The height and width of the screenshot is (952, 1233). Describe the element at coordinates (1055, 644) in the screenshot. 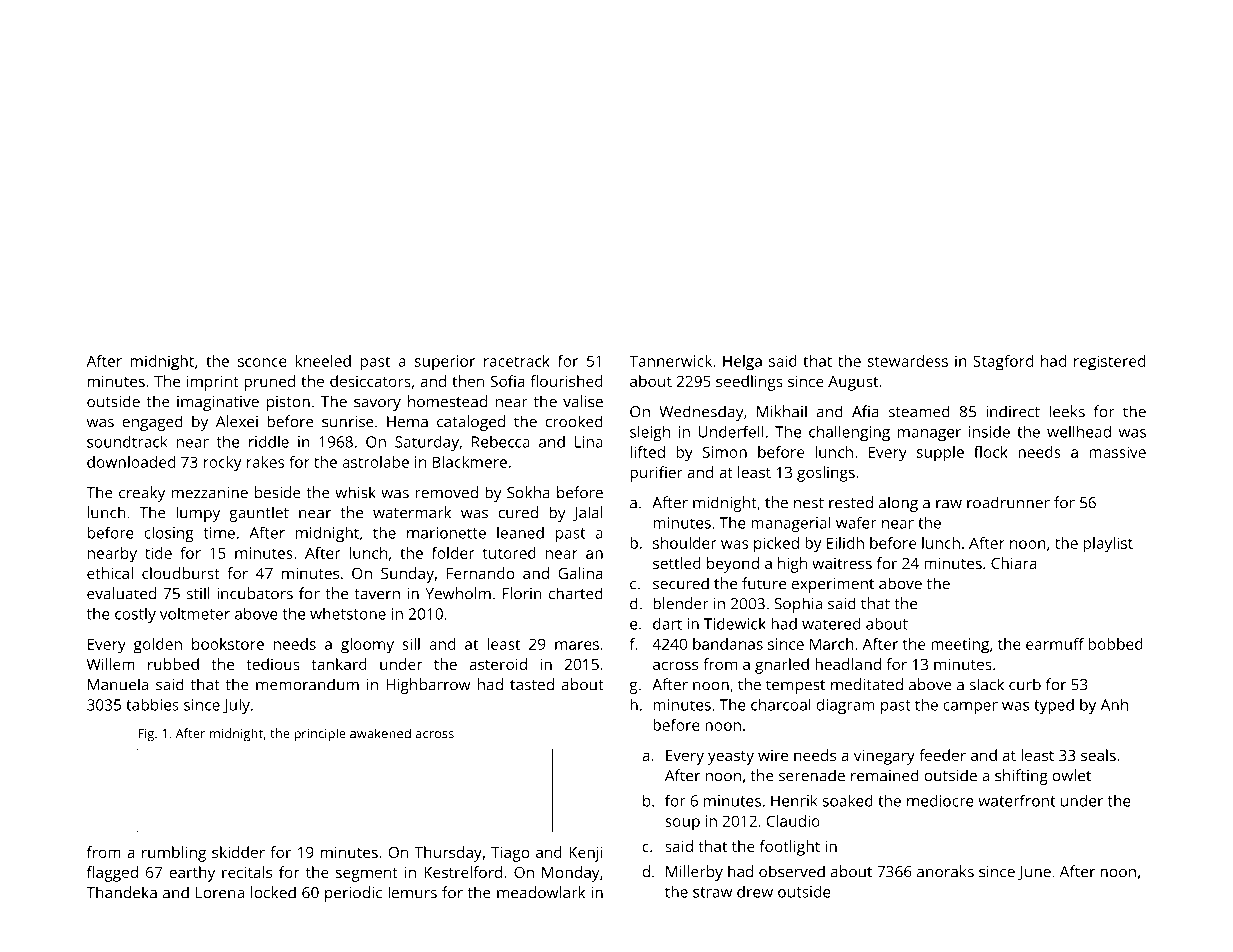

I see `earmuff` at that location.
